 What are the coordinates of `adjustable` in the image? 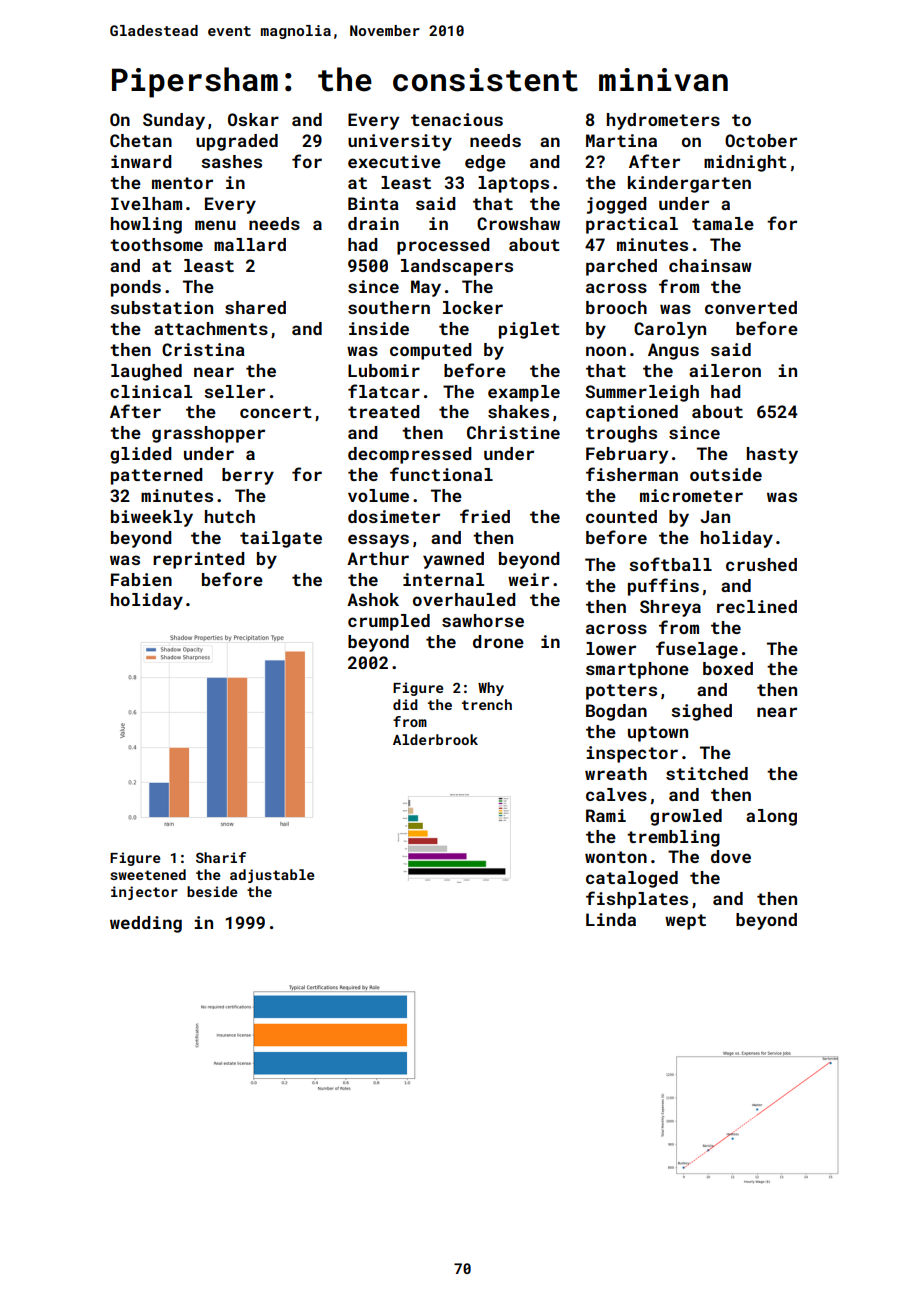 It's located at (272, 876).
